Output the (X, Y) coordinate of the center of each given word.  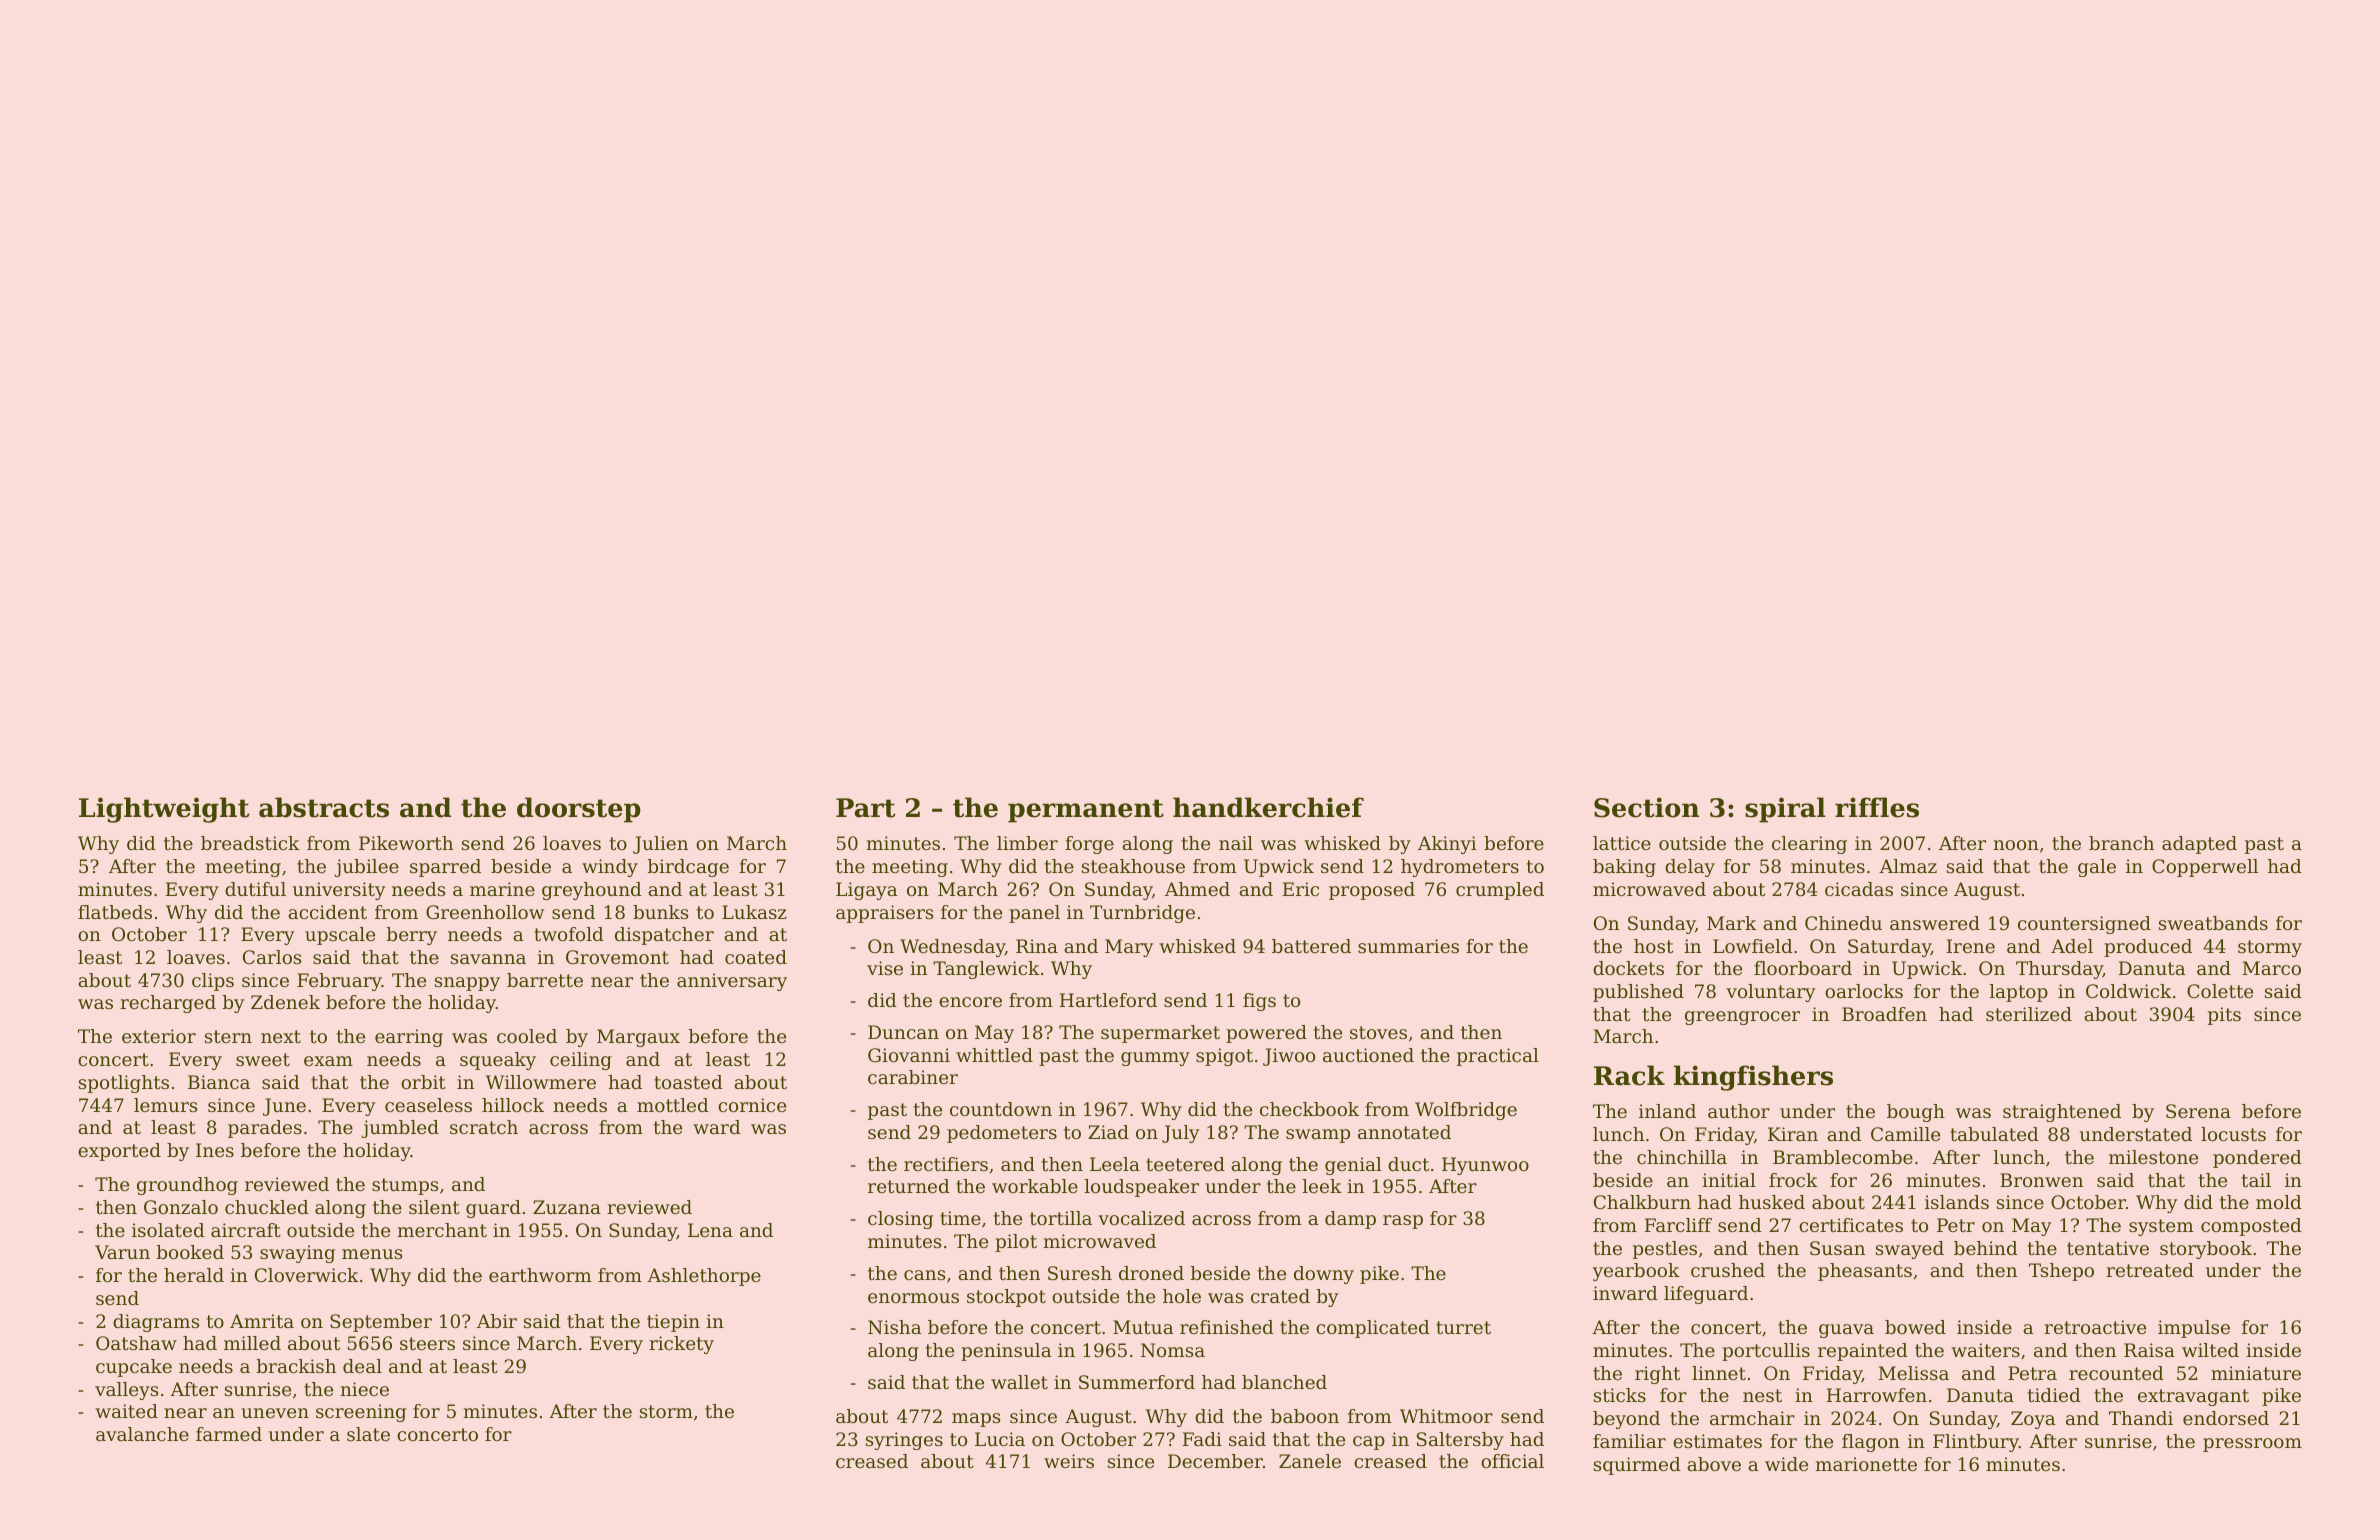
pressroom (2252, 1445)
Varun (122, 1252)
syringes (904, 1441)
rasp (1403, 1222)
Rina (1037, 946)
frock (1793, 1180)
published (1638, 993)
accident (327, 912)
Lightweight (164, 810)
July (1180, 1134)
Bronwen (2041, 1180)
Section (1646, 807)
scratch (484, 1127)
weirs (1069, 1461)
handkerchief (1268, 807)
